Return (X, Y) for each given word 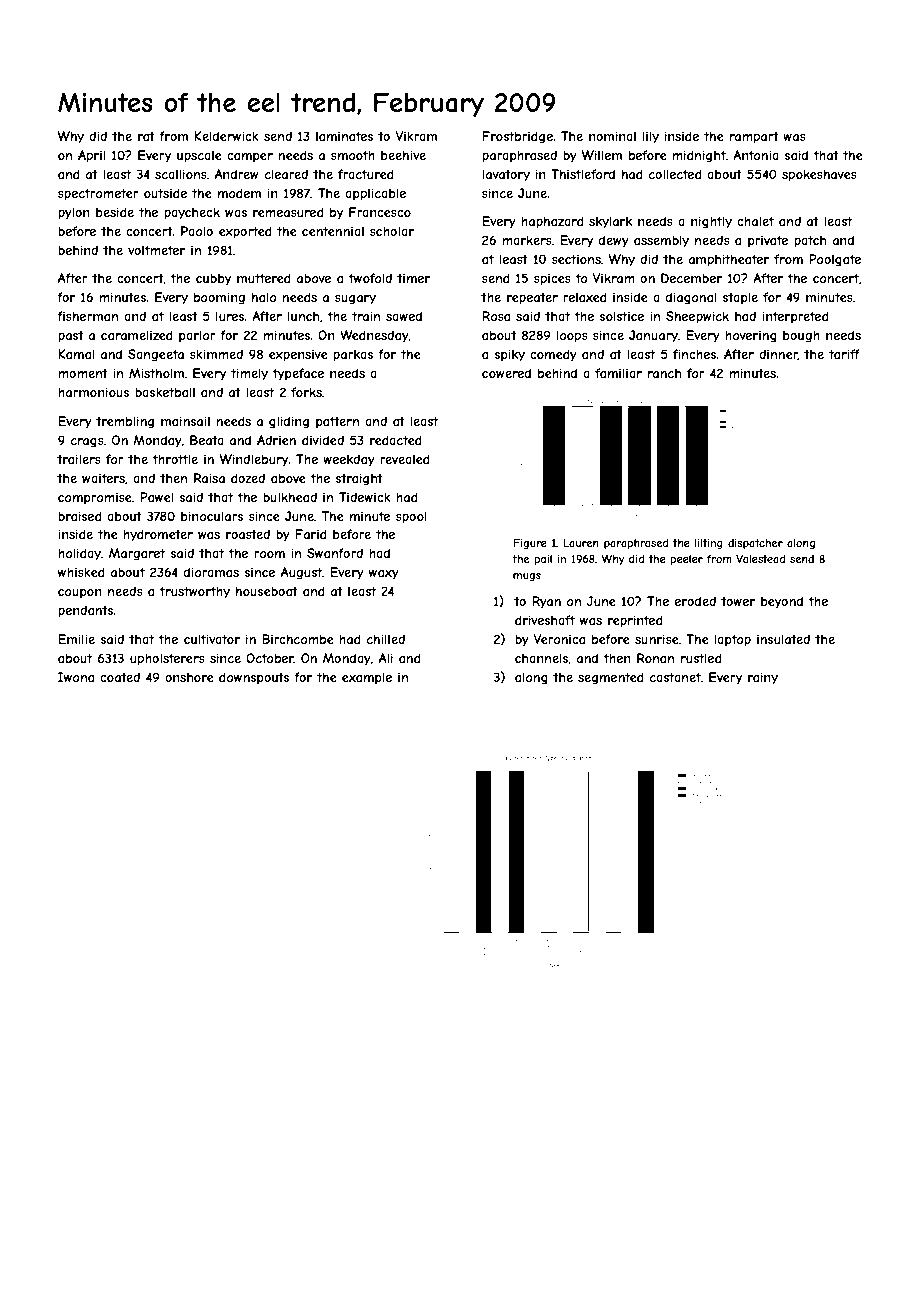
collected (675, 174)
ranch (664, 373)
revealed (405, 459)
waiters (103, 478)
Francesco (380, 212)
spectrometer (98, 195)
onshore (189, 677)
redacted (396, 440)
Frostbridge (517, 137)
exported (245, 232)
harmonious (93, 392)
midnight (699, 156)
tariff (844, 354)
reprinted (635, 621)
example (367, 678)
